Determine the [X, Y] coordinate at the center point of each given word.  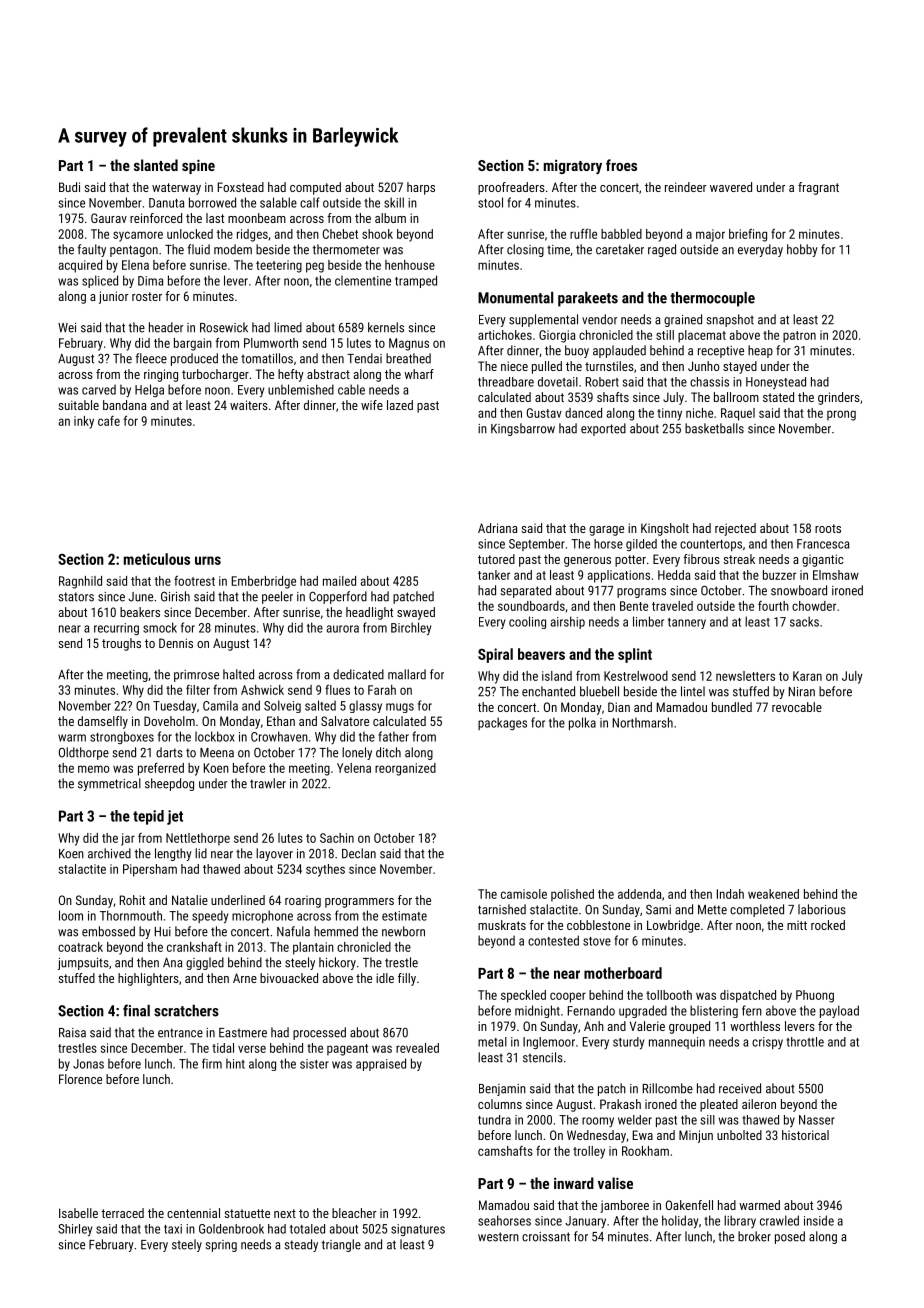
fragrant [818, 188]
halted [238, 674]
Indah [730, 894]
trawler [268, 783]
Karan [807, 676]
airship [568, 622]
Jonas [88, 1064]
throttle [805, 1042]
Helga [149, 390]
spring [221, 1246]
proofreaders [511, 188]
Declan [359, 853]
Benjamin [502, 1090]
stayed [740, 367]
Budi [69, 187]
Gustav [544, 413]
